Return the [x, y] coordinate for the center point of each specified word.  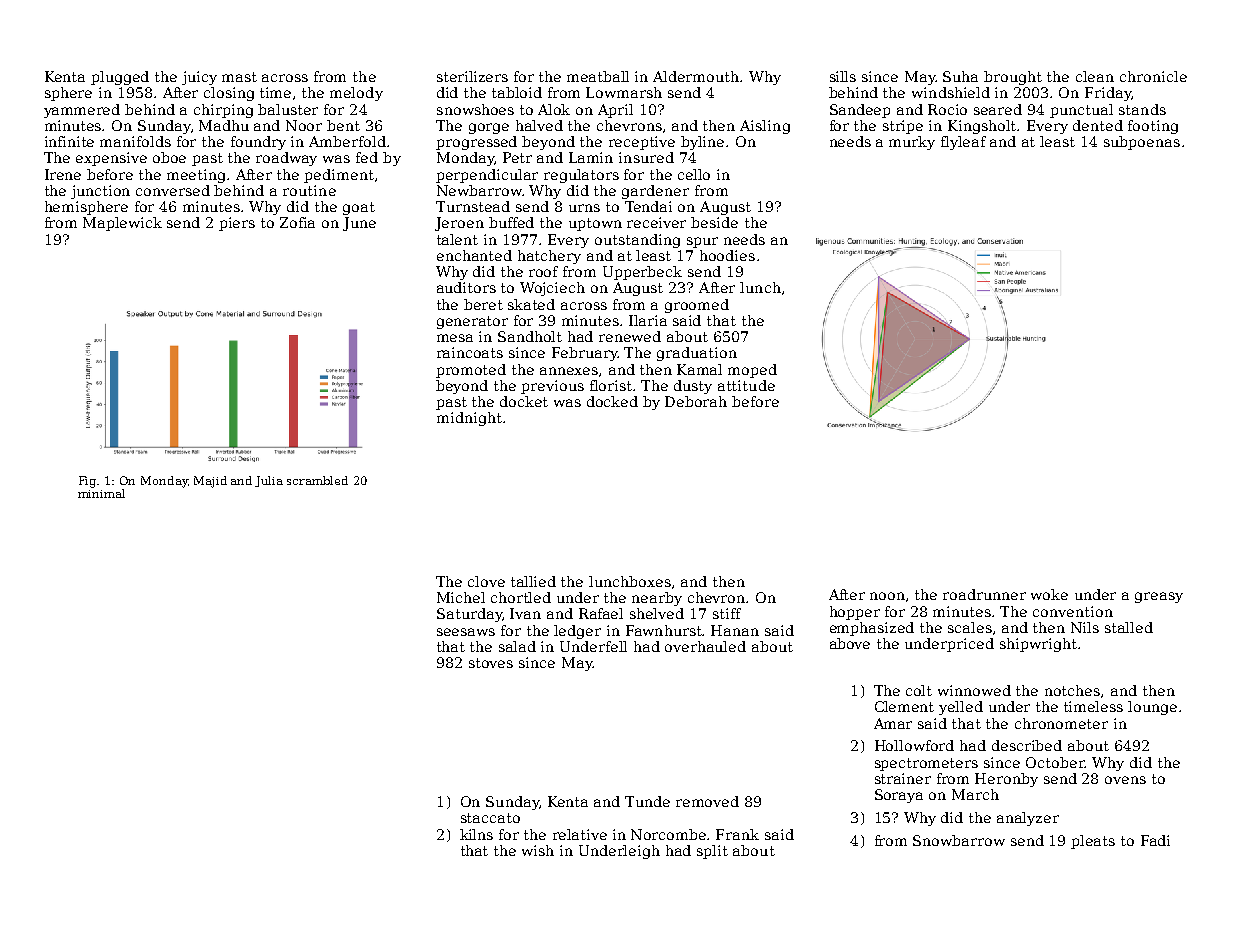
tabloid [517, 92]
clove [486, 581]
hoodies [727, 255]
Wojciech [552, 289]
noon [887, 596]
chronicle [1153, 76]
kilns [476, 834]
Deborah [696, 401]
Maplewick [122, 224]
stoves [491, 663]
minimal [101, 493]
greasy [1159, 597]
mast [239, 77]
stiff [727, 613]
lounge [1152, 708]
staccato [490, 818]
